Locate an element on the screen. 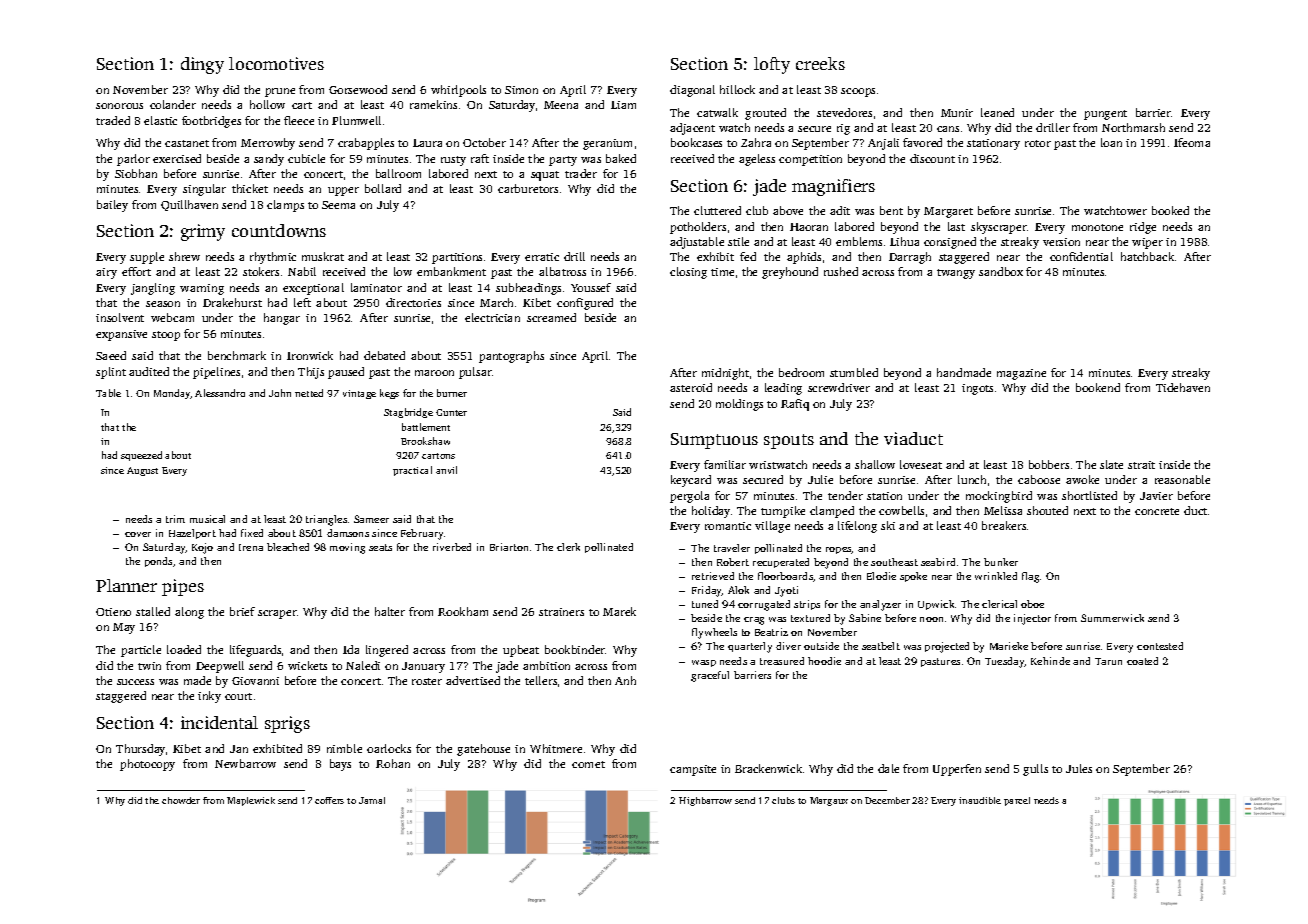 The height and width of the screenshot is (924, 1308). ropes is located at coordinates (839, 550).
